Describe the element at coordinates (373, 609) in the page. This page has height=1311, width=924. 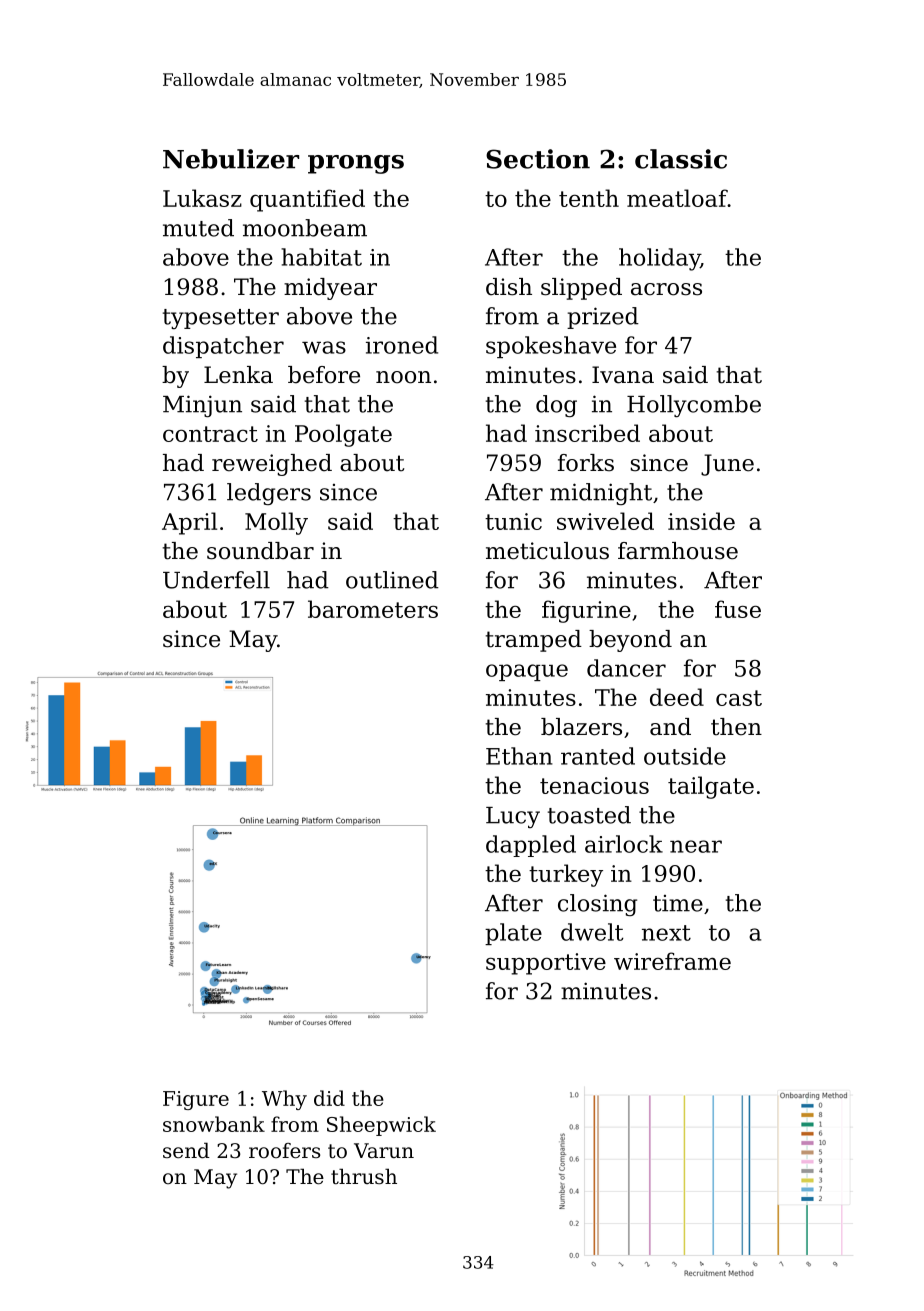
I see `barometers` at that location.
